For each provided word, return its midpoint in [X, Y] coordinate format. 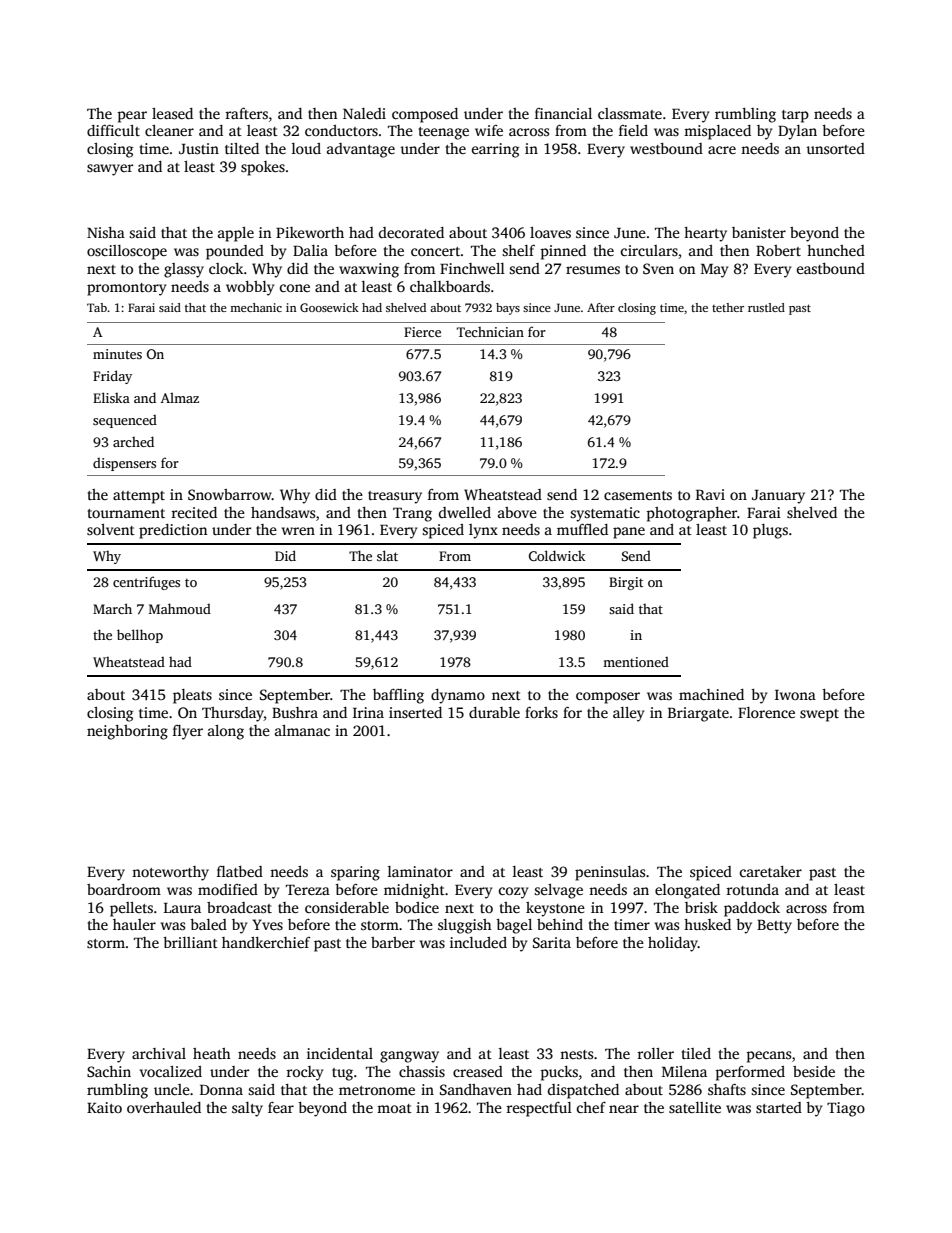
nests [576, 1054]
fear [281, 1107]
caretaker [771, 871]
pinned [563, 252]
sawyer [110, 170]
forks [541, 712]
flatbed [240, 871]
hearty [705, 234]
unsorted [835, 148]
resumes [593, 270]
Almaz [180, 397]
